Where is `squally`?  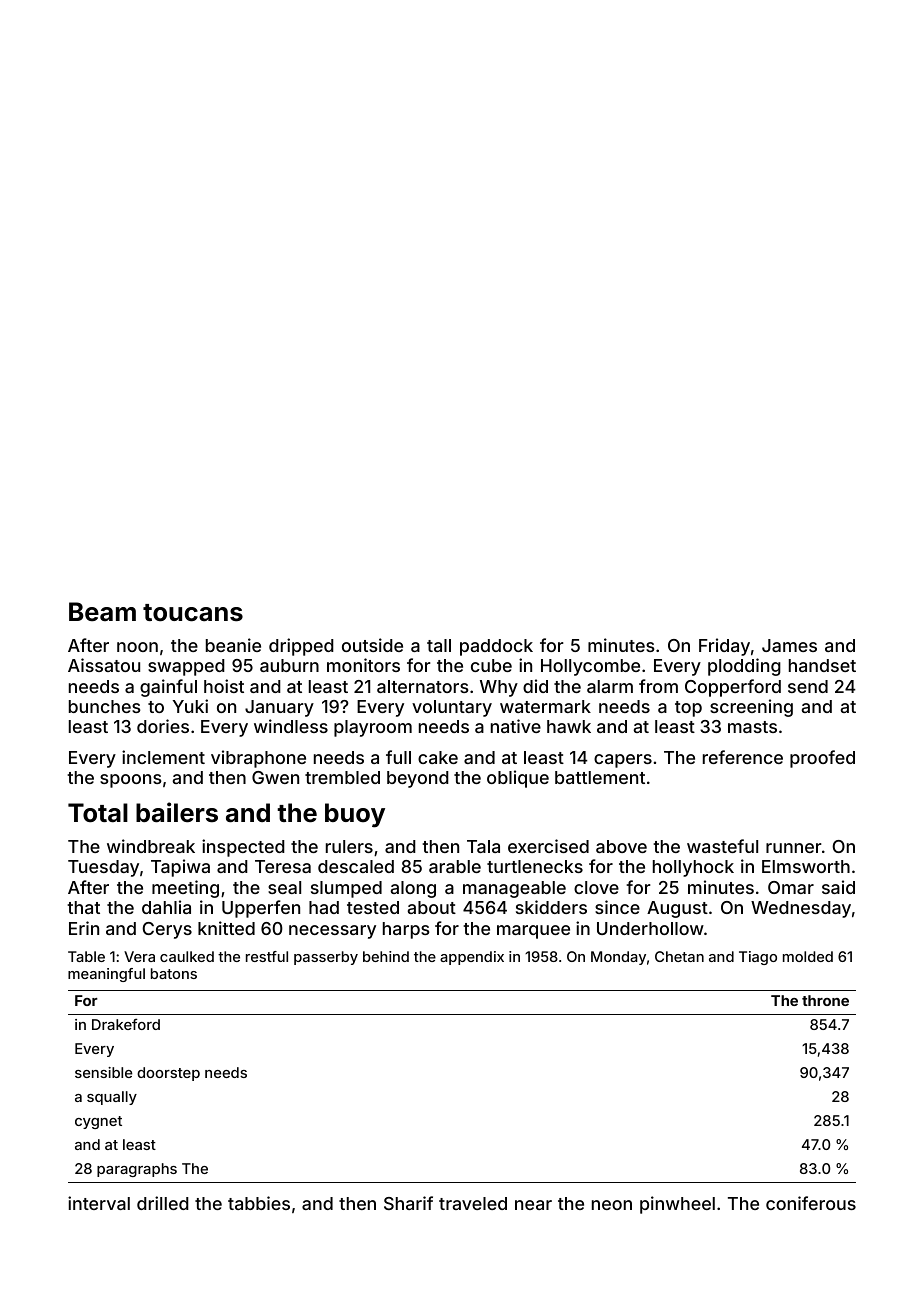
squally is located at coordinates (112, 1098).
